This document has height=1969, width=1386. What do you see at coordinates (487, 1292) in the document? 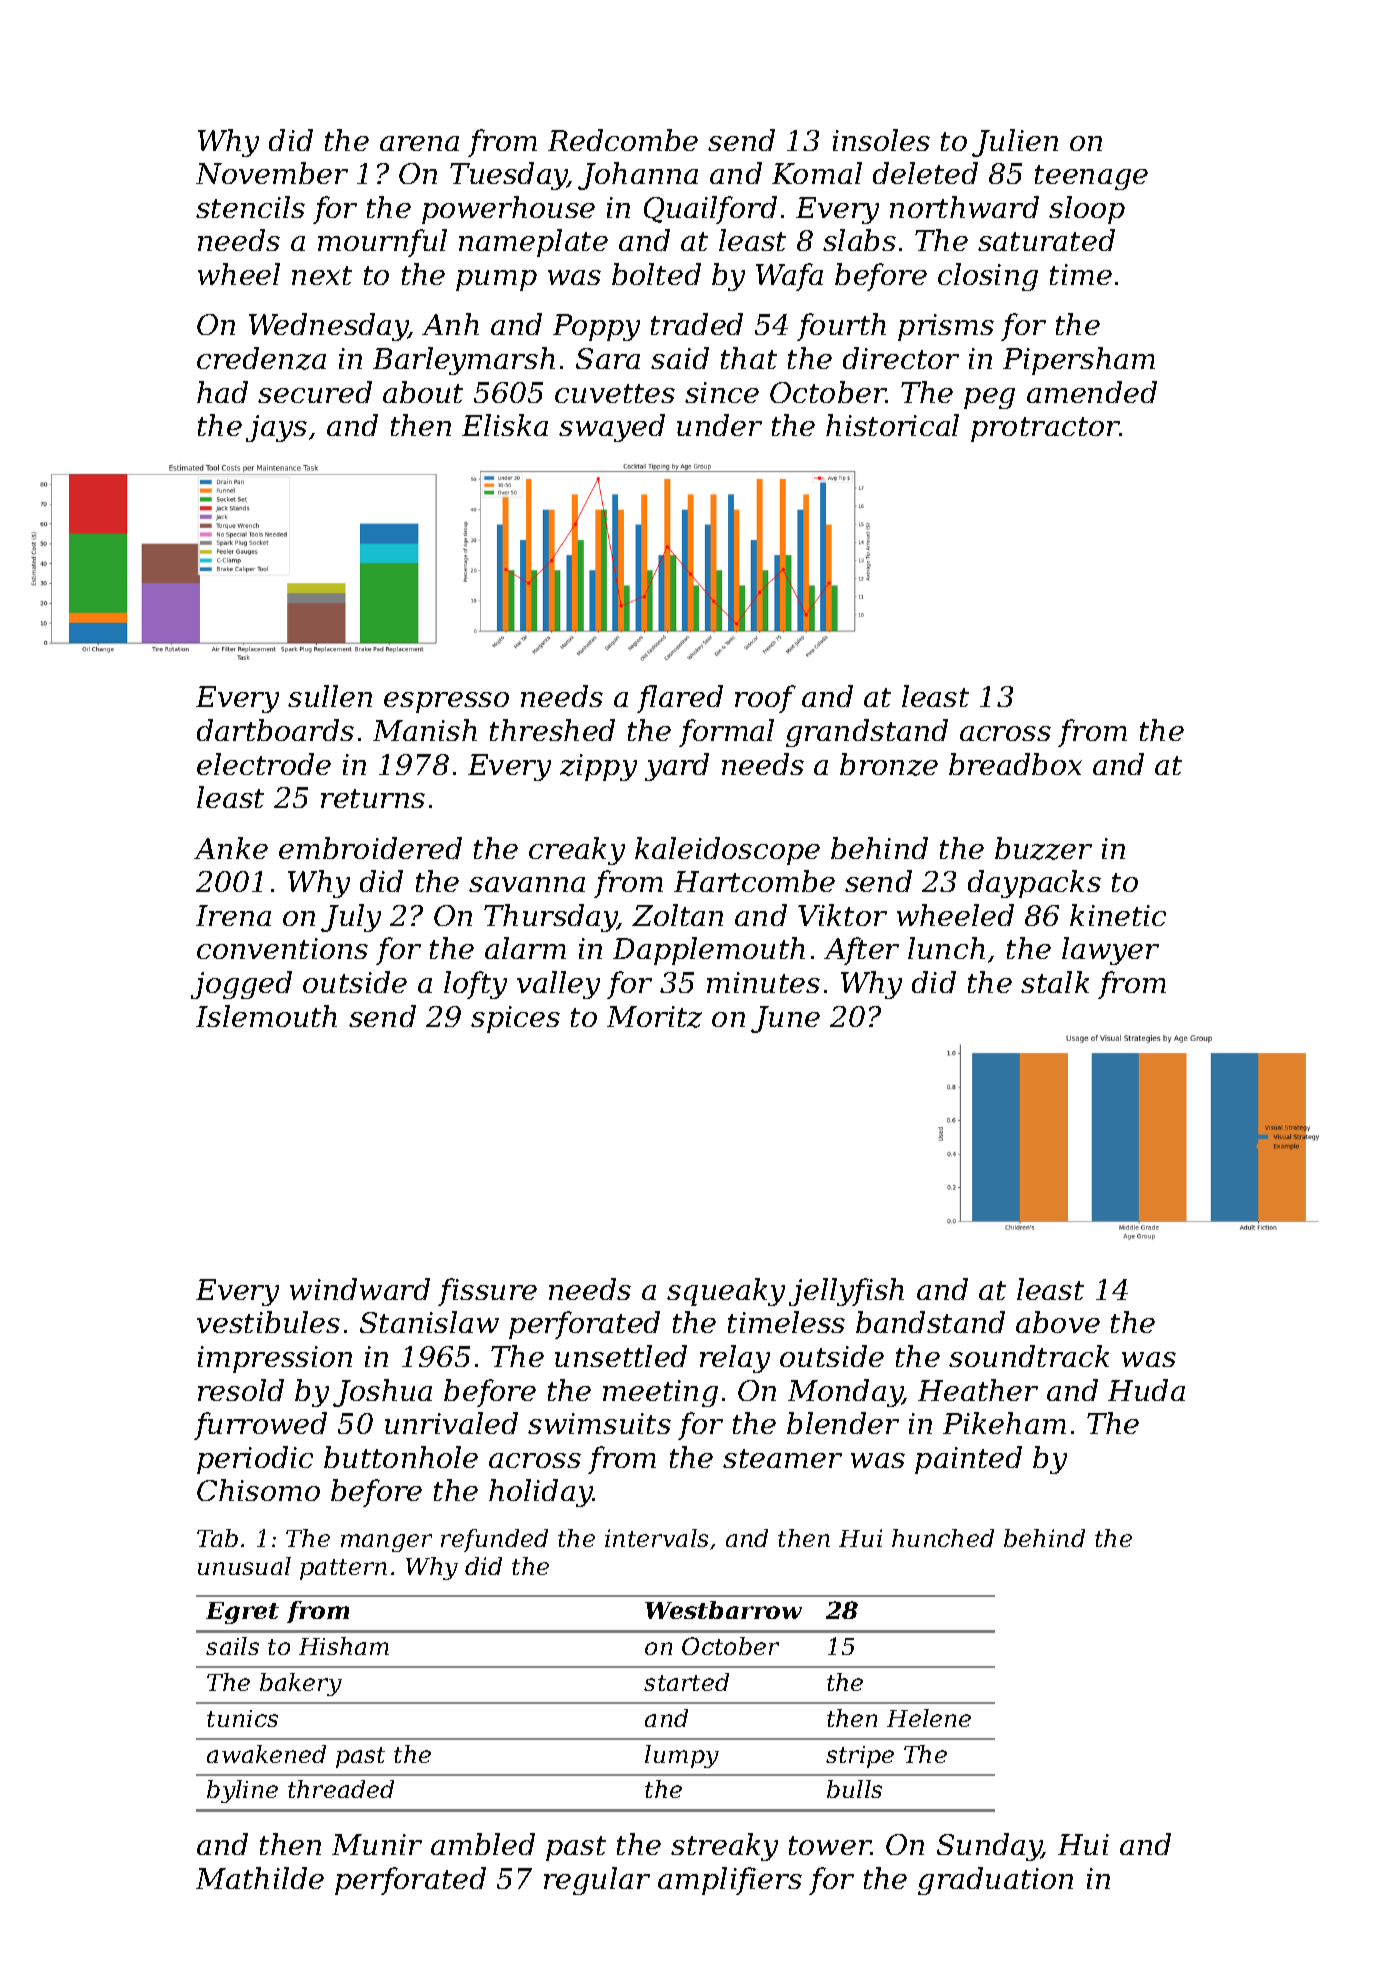
I see `fissure` at bounding box center [487, 1292].
